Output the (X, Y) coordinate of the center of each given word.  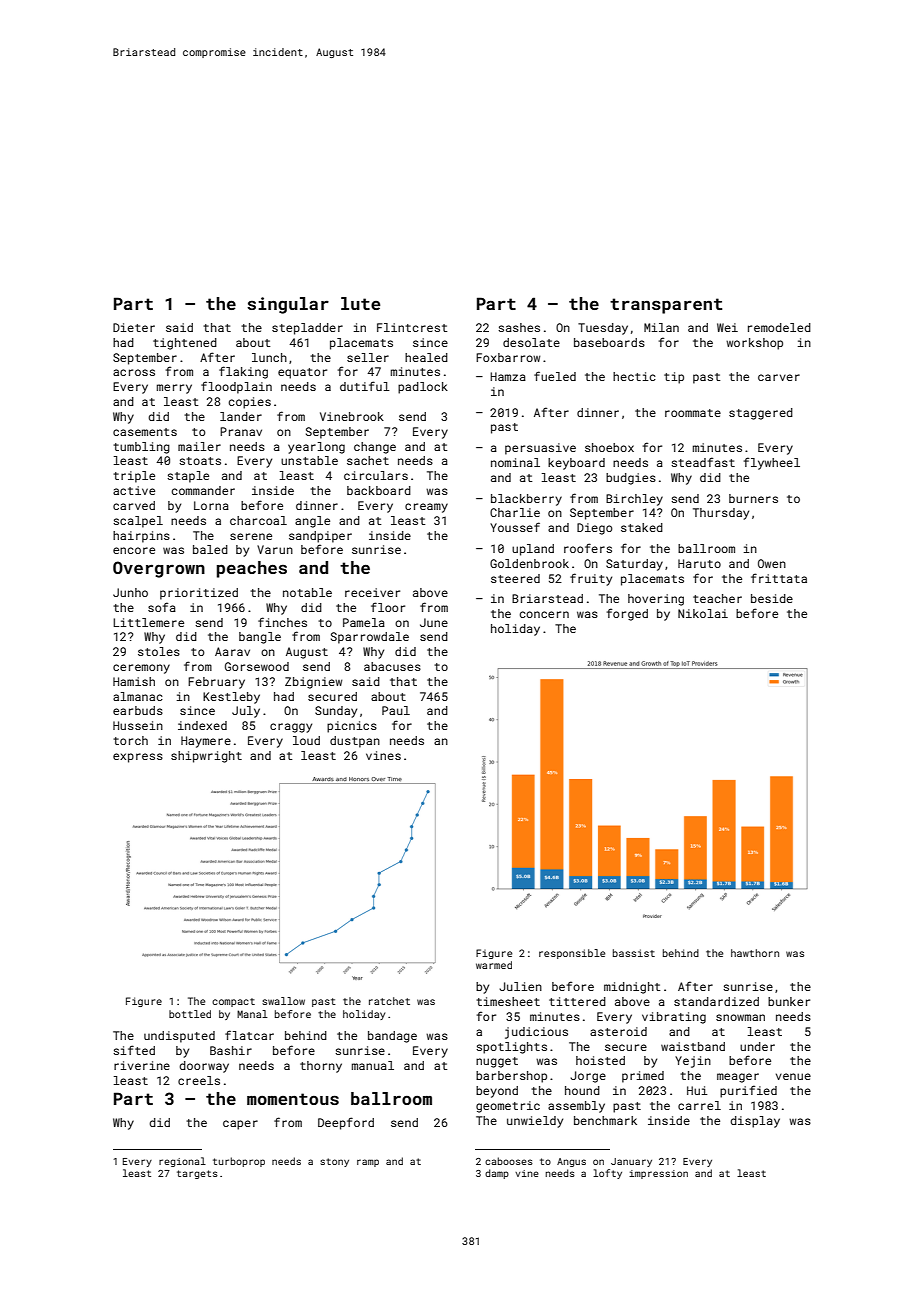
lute (360, 303)
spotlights (511, 1048)
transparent (666, 306)
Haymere (206, 742)
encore (134, 550)
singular (288, 305)
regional (182, 1162)
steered (515, 578)
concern (544, 614)
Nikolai (703, 613)
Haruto (699, 563)
